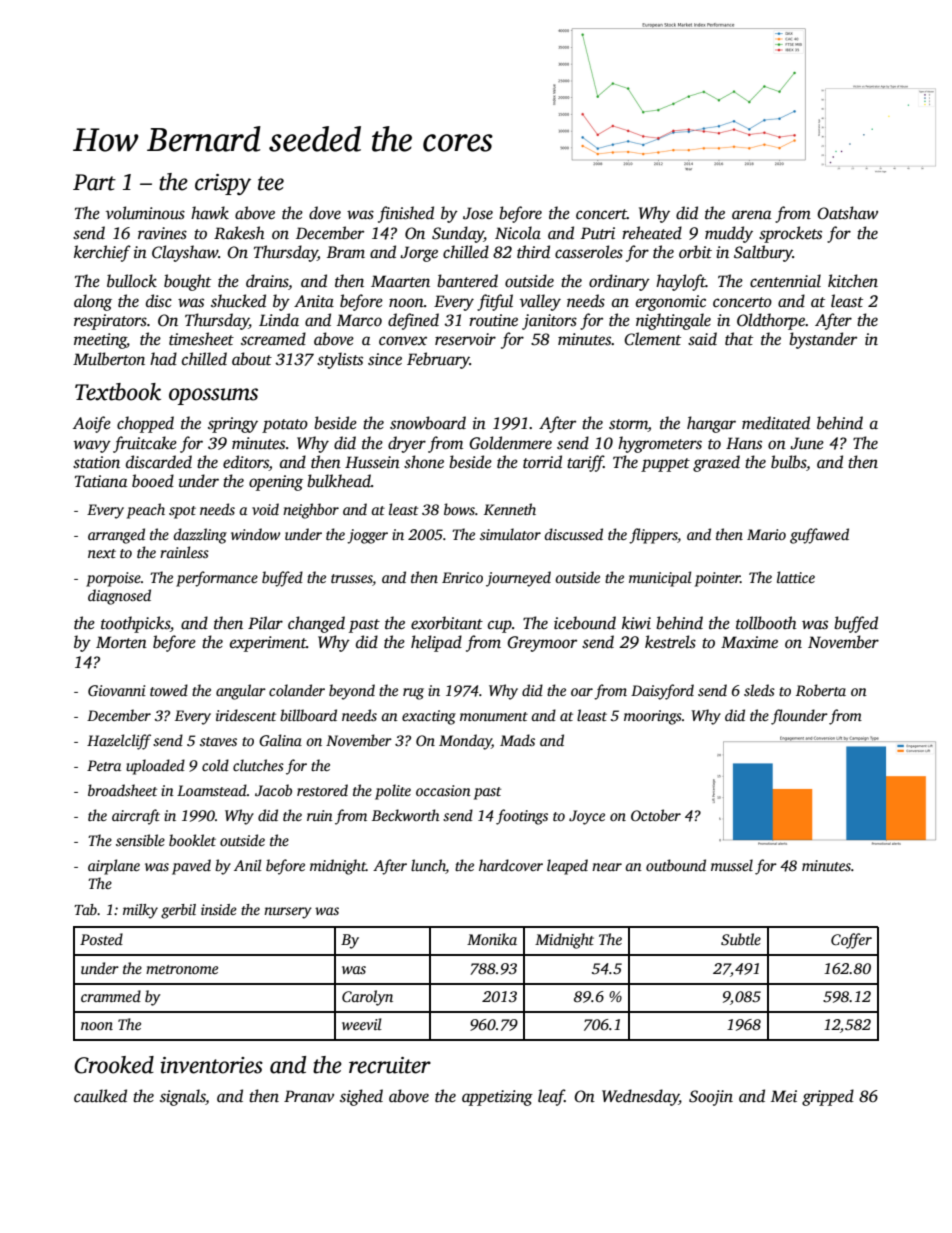 The image size is (952, 1233). What do you see at coordinates (428, 423) in the image?
I see `snowboard` at bounding box center [428, 423].
